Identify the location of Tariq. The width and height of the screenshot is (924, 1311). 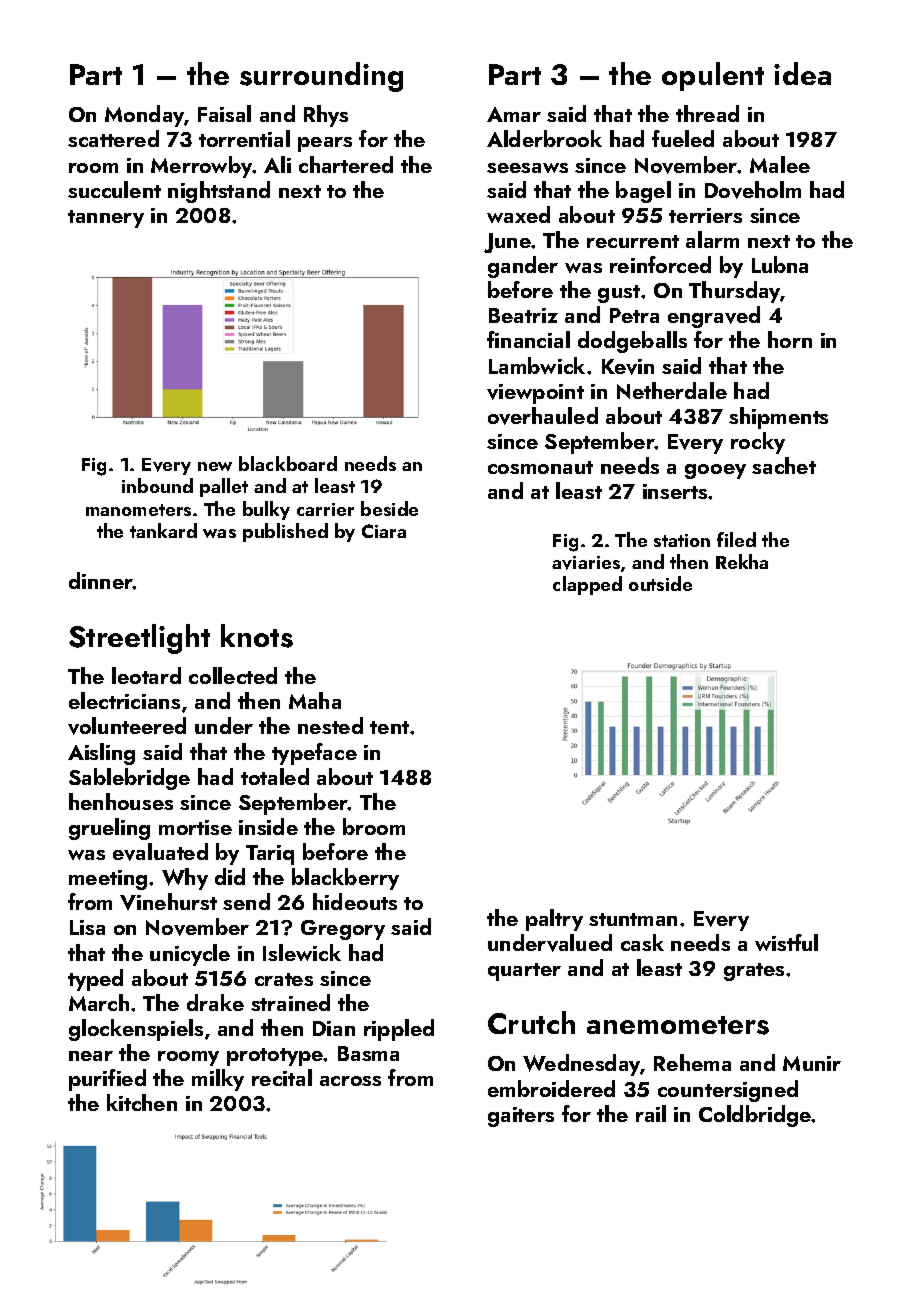
(270, 855).
